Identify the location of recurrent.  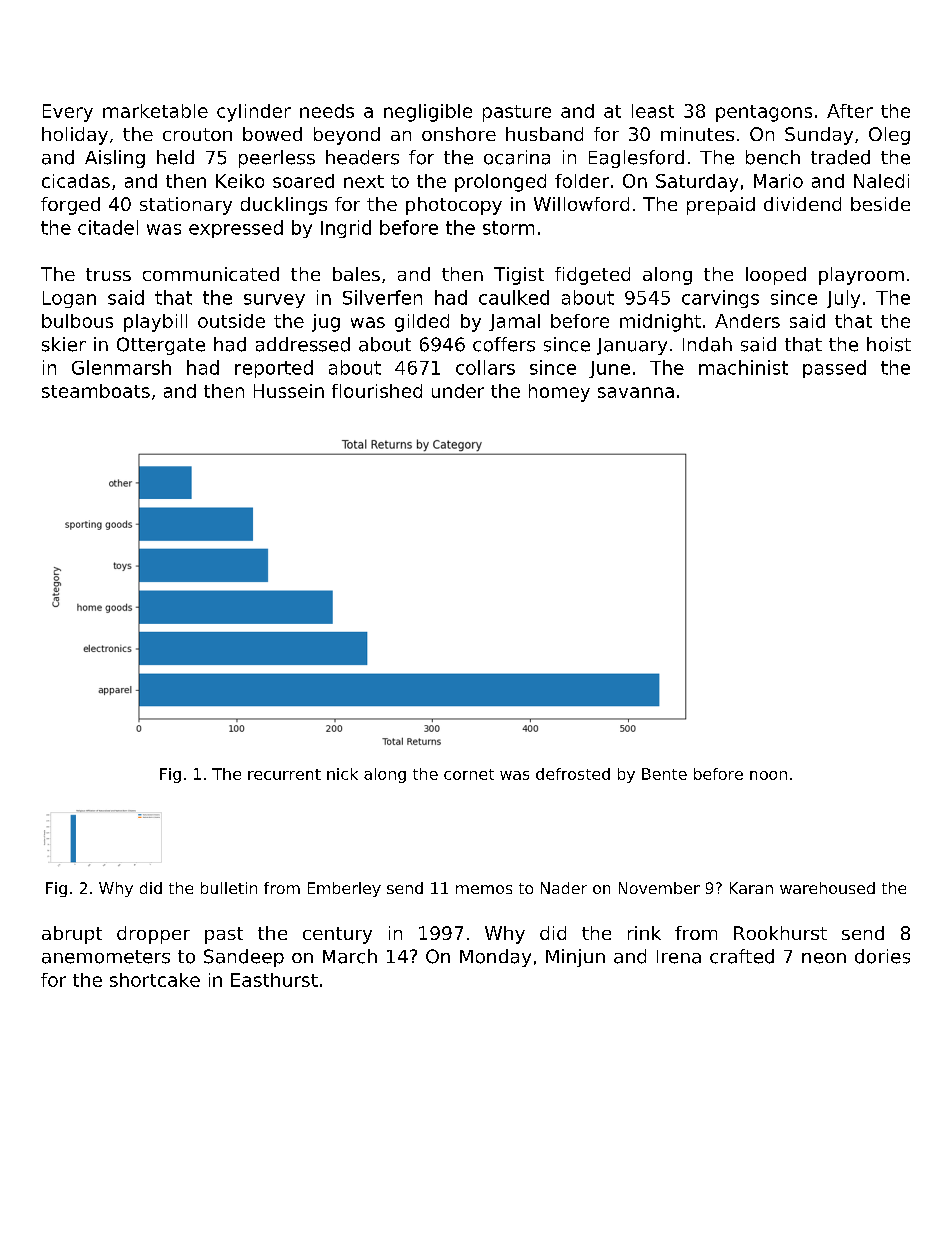
(284, 774).
